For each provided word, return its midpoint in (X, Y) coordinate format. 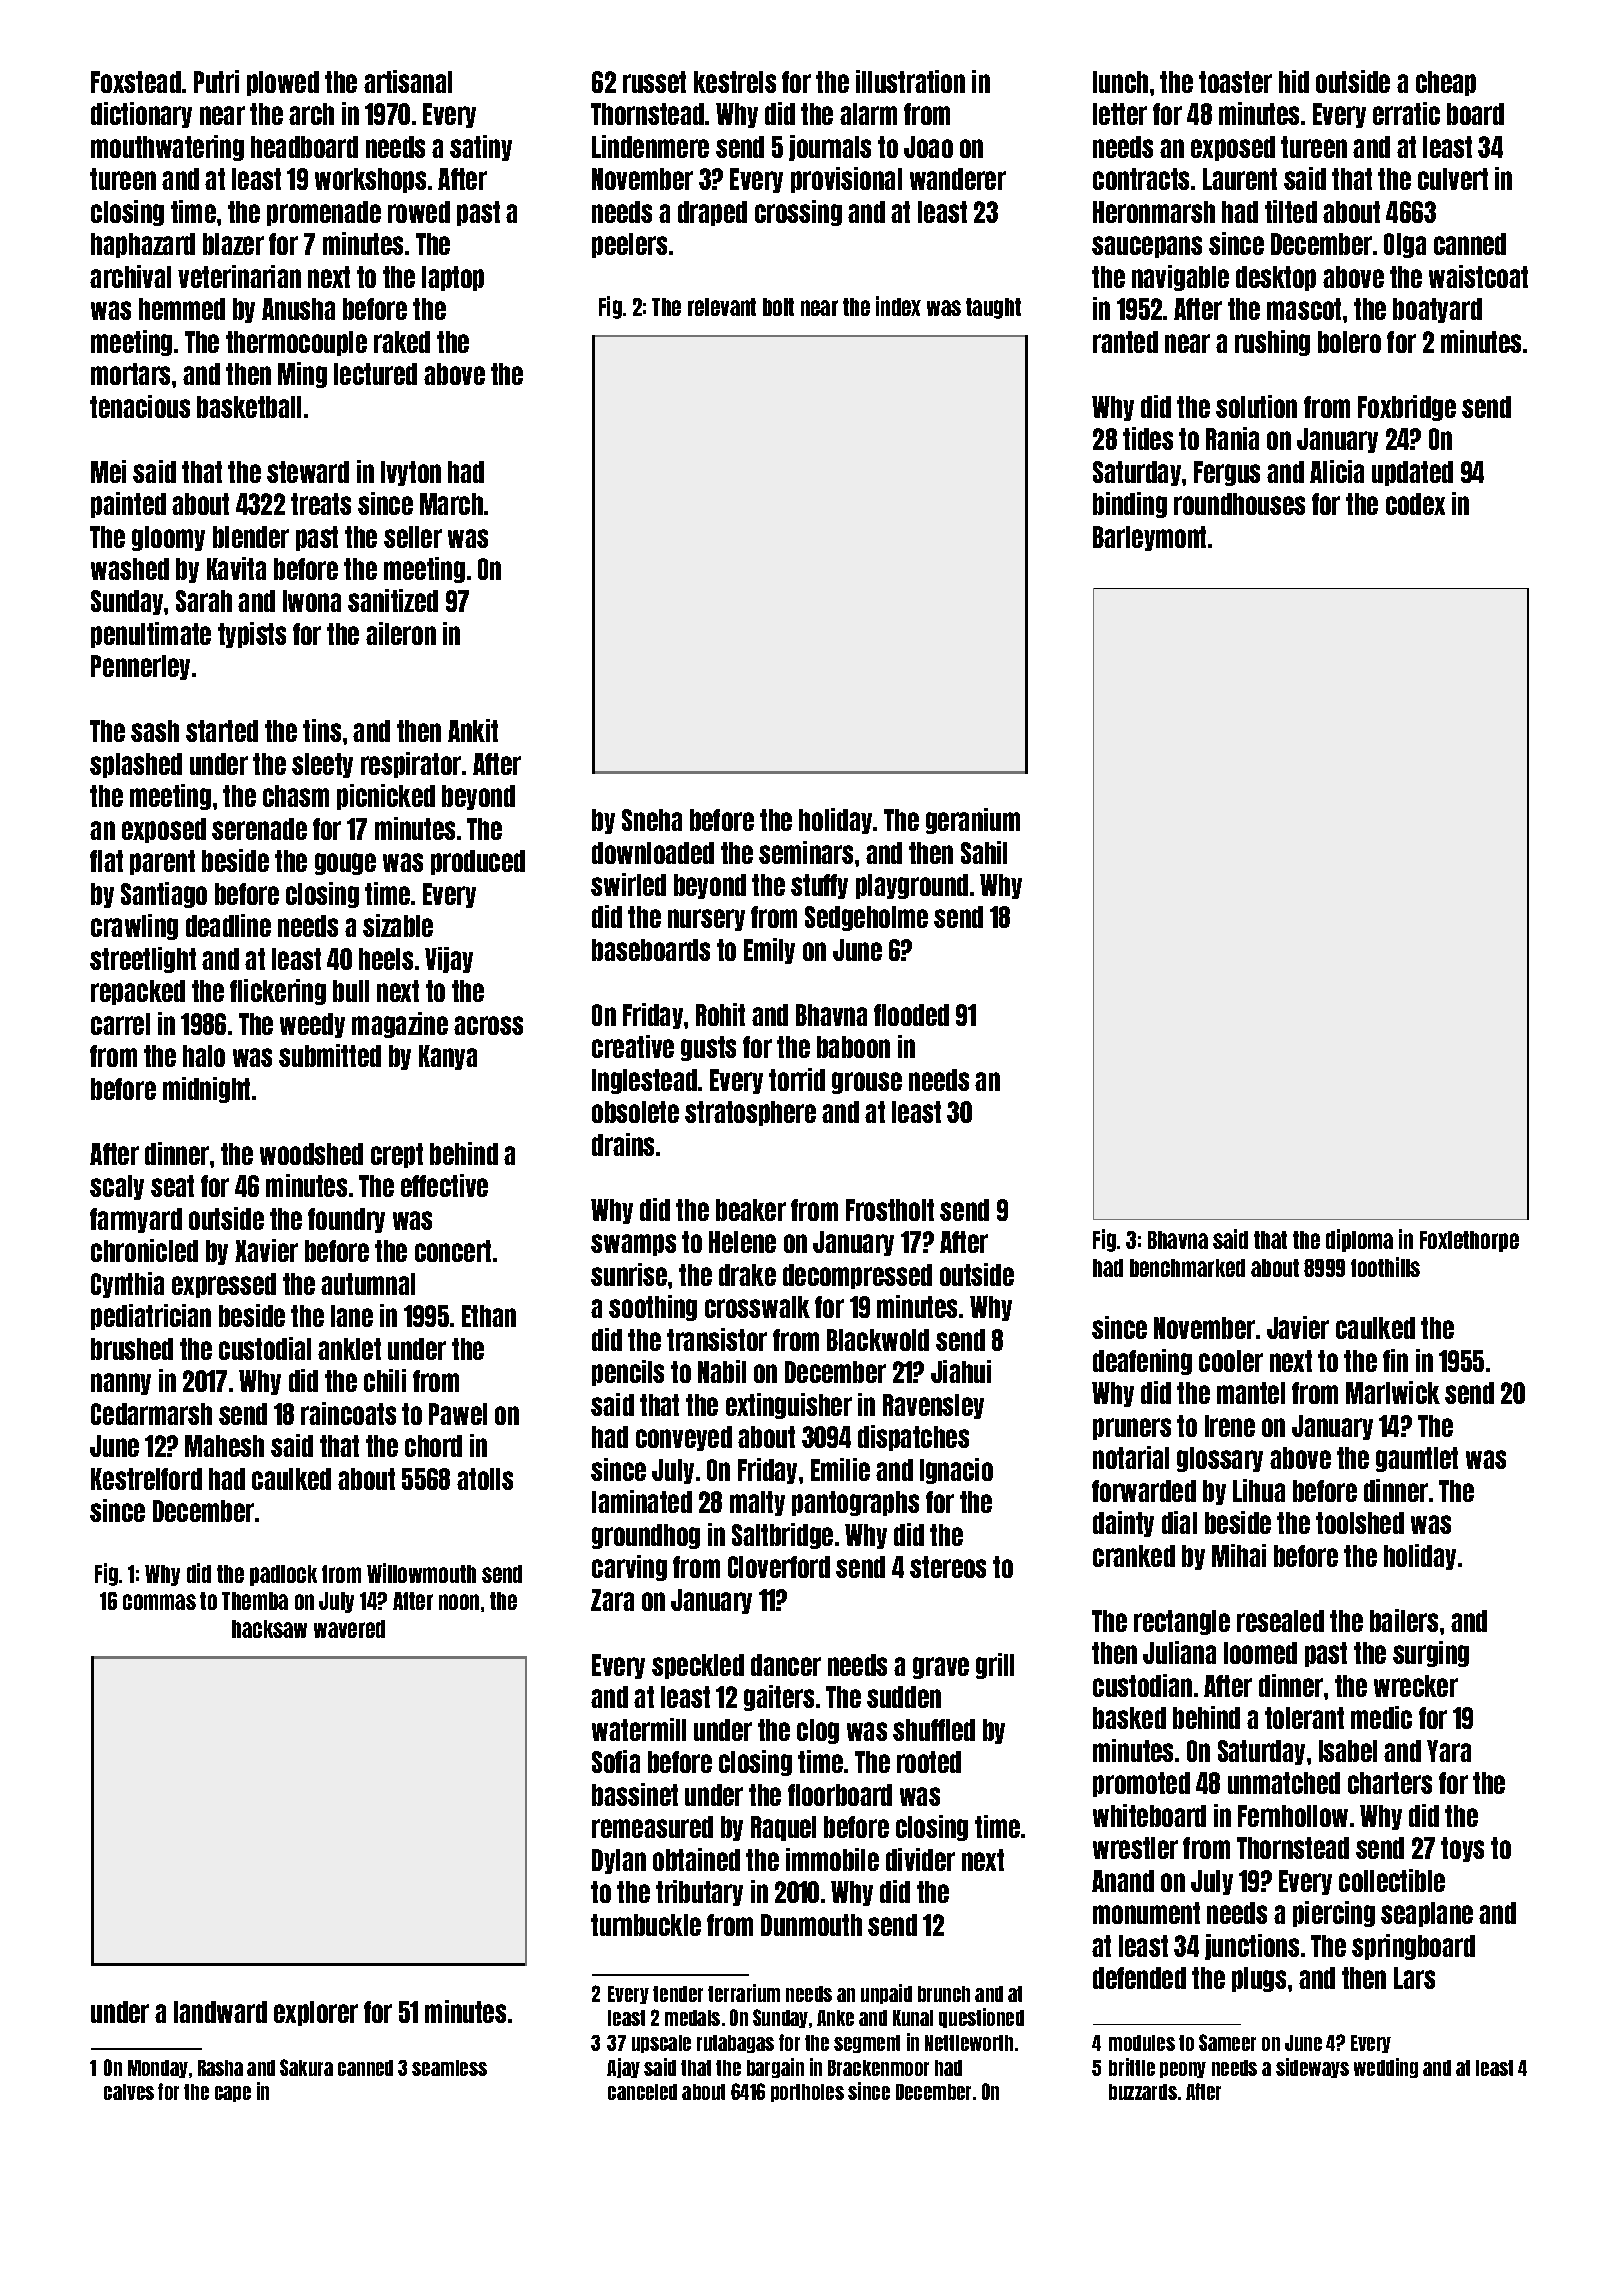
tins (322, 730)
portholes (807, 2093)
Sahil (984, 852)
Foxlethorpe (1469, 1241)
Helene (742, 1242)
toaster (1235, 82)
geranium (973, 821)
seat (172, 1186)
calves (129, 2092)
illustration (910, 81)
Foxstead (136, 82)
